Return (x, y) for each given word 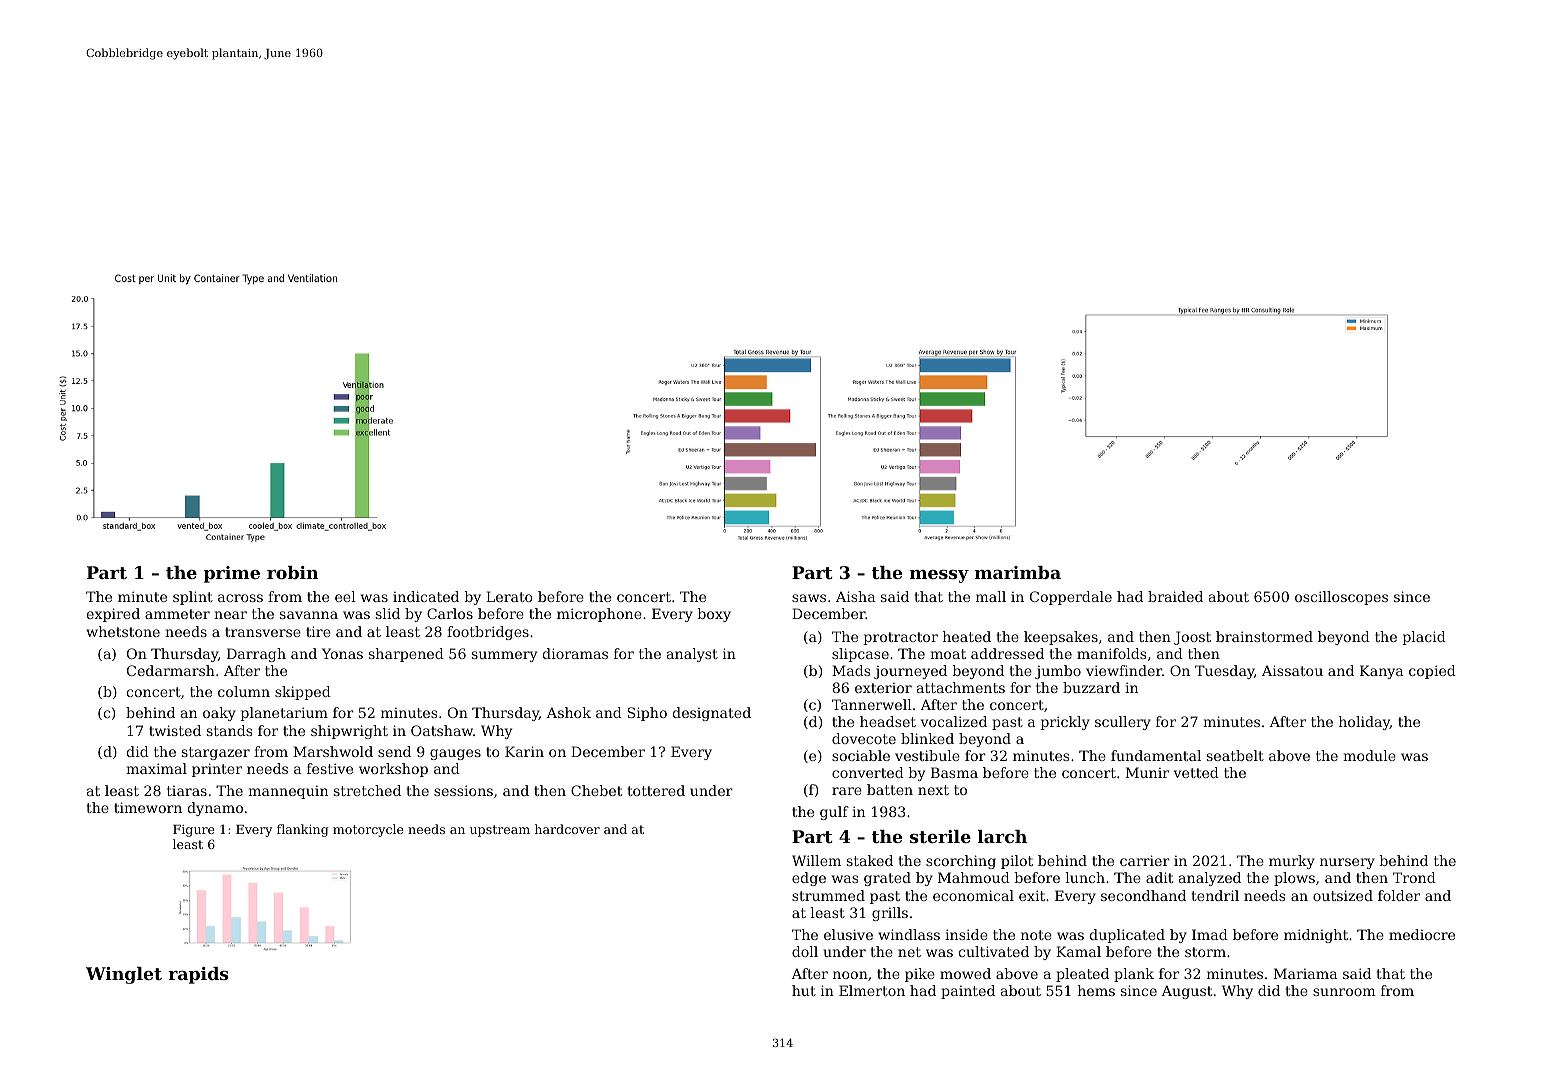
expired (113, 615)
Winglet (124, 975)
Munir (1147, 772)
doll (805, 951)
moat (948, 654)
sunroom (1344, 992)
